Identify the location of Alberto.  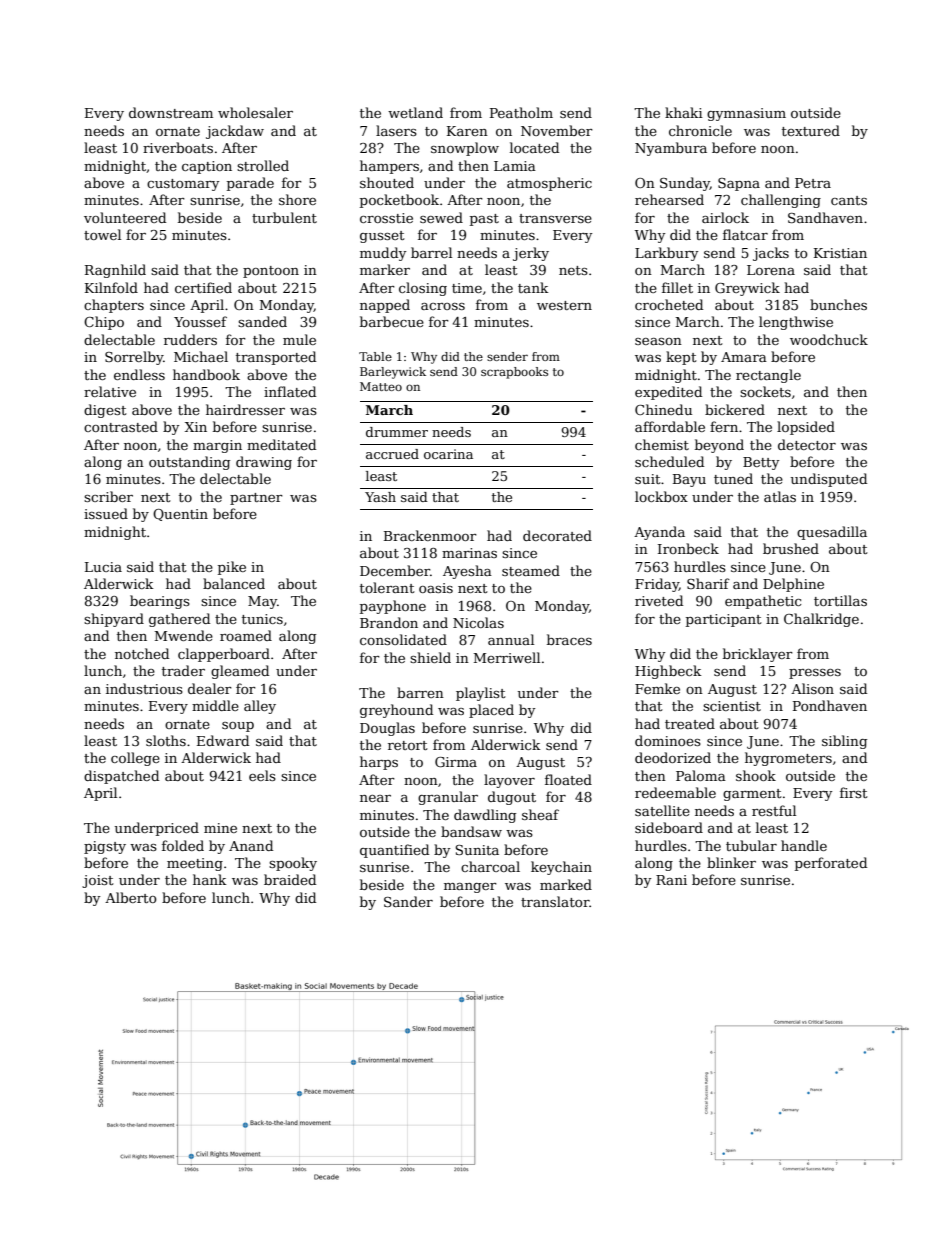
(131, 897).
